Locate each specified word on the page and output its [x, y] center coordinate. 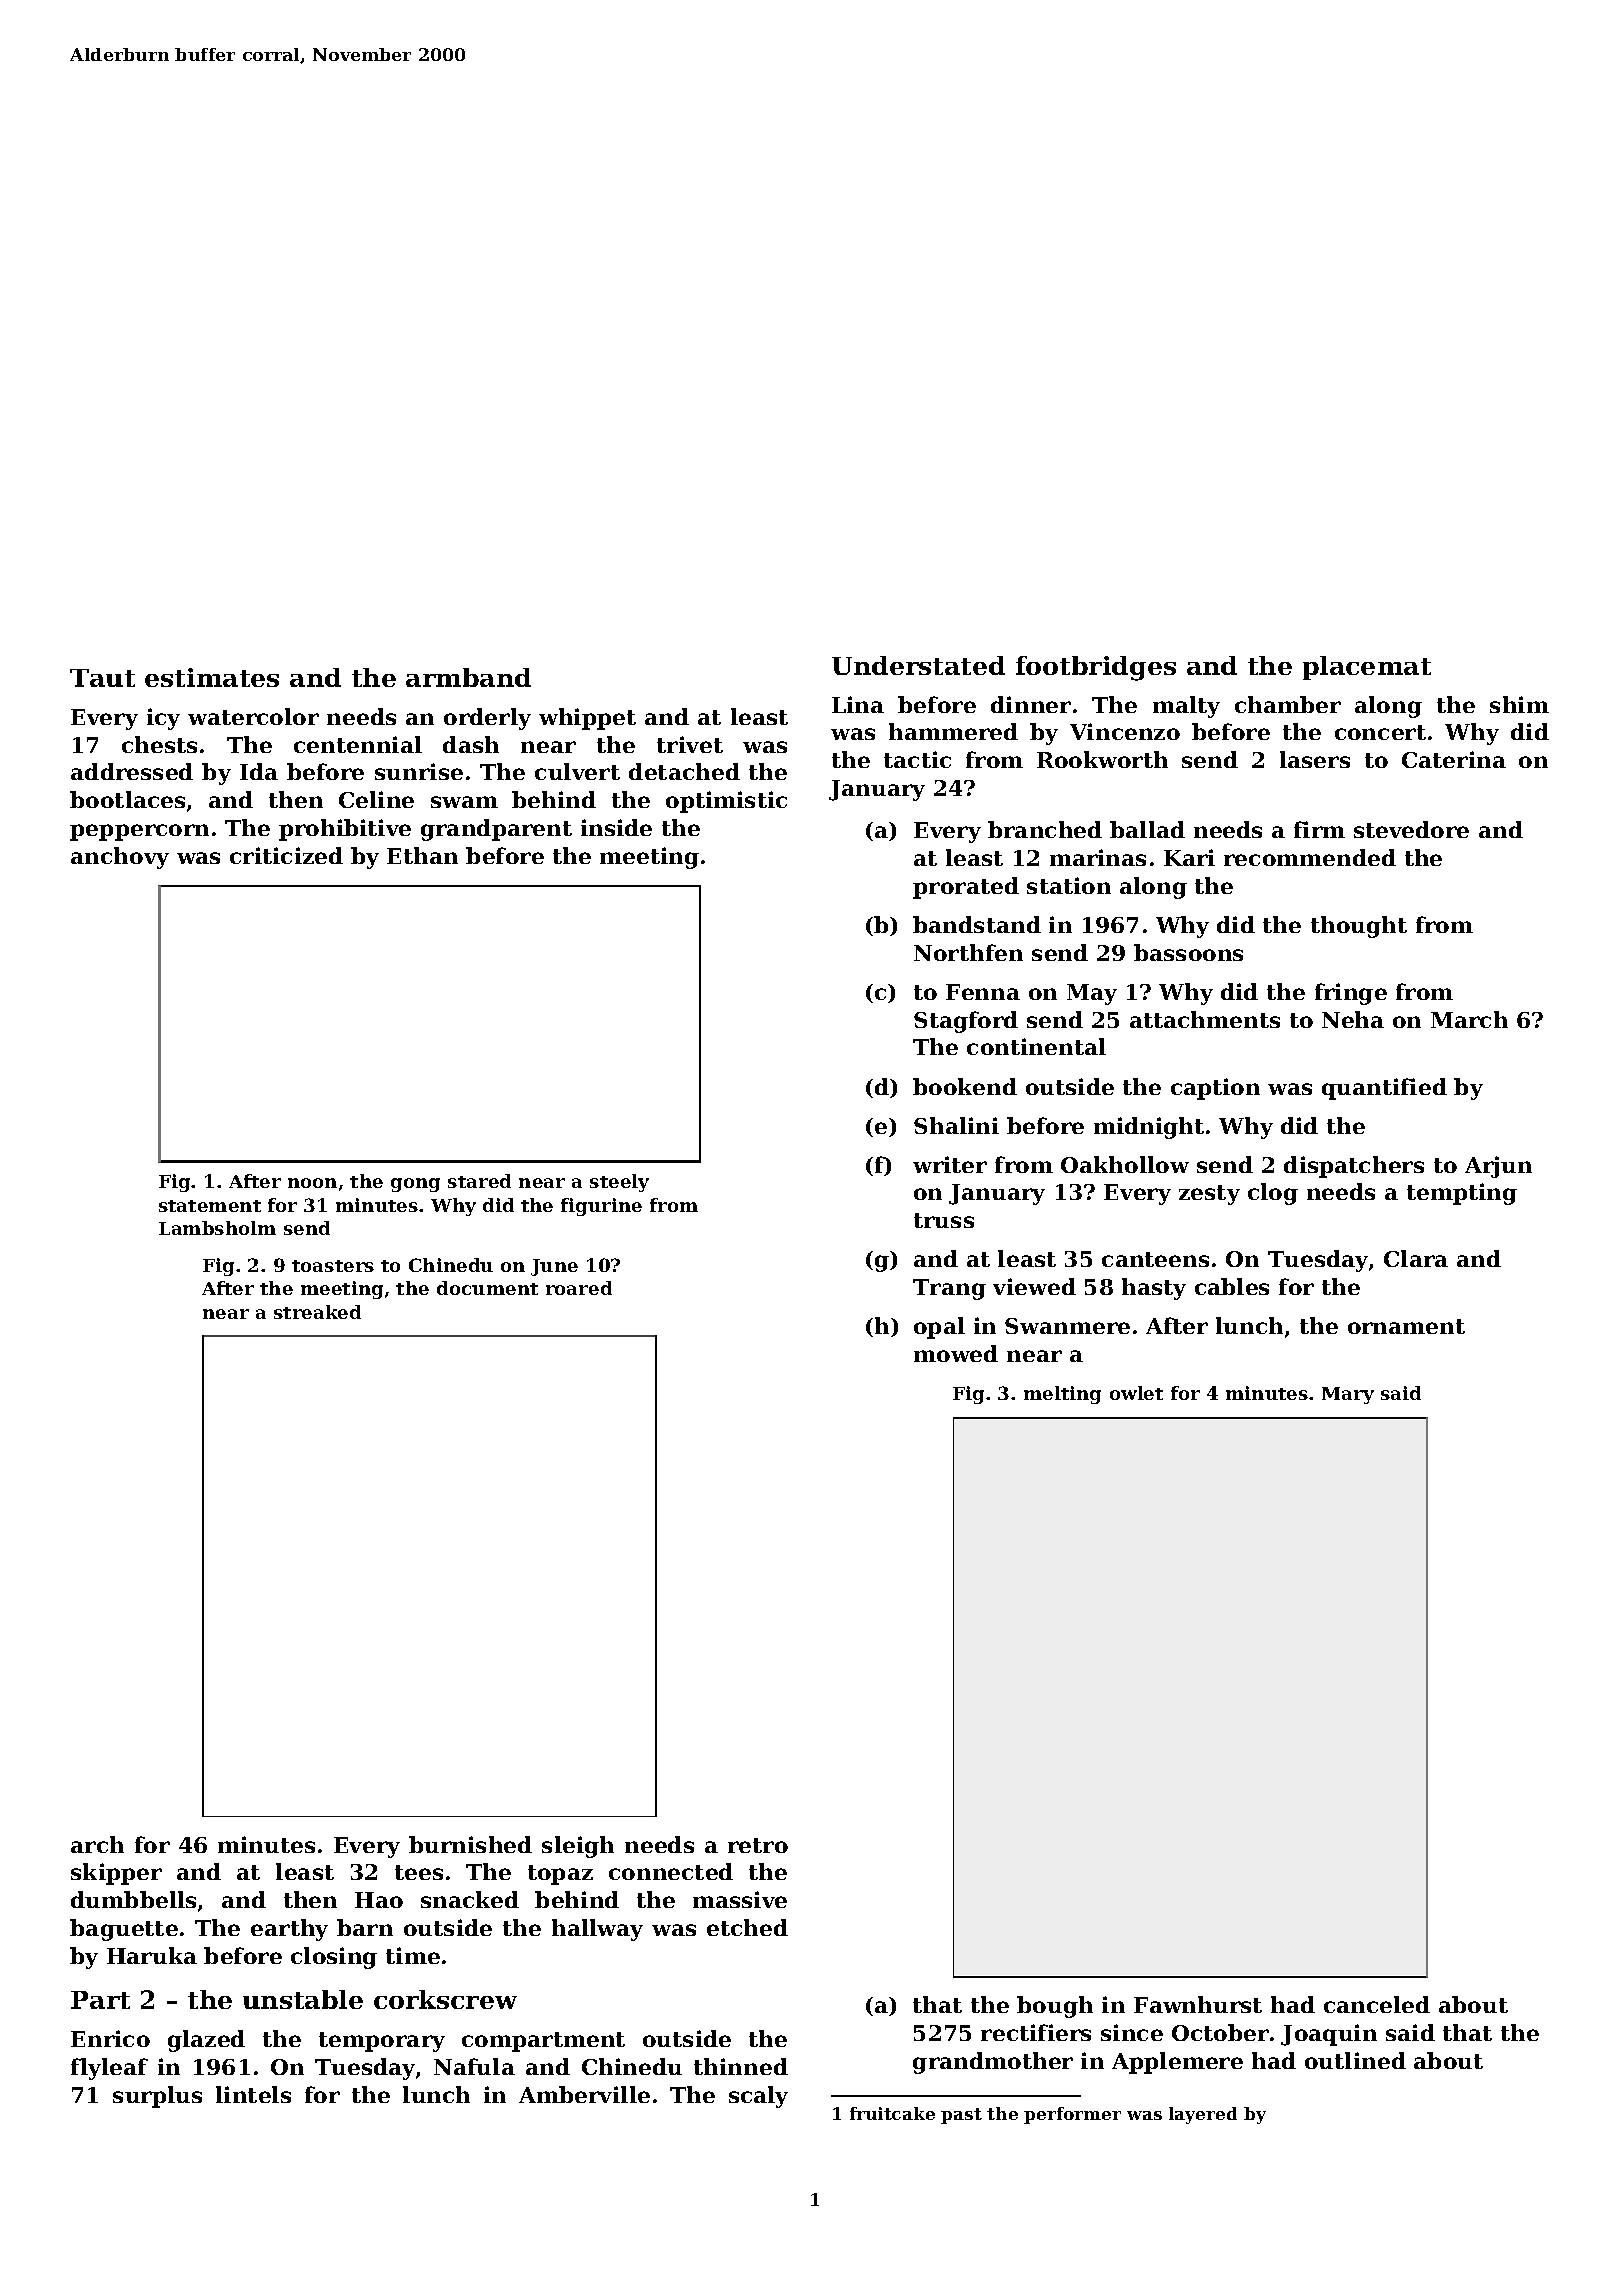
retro [758, 1845]
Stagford [966, 1022]
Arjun [1498, 1167]
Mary [1348, 1395]
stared [479, 1181]
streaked [317, 1312]
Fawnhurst [1198, 2004]
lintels [253, 2094]
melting [1062, 1395]
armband [468, 677]
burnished [470, 1844]
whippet [587, 719]
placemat [1367, 668]
